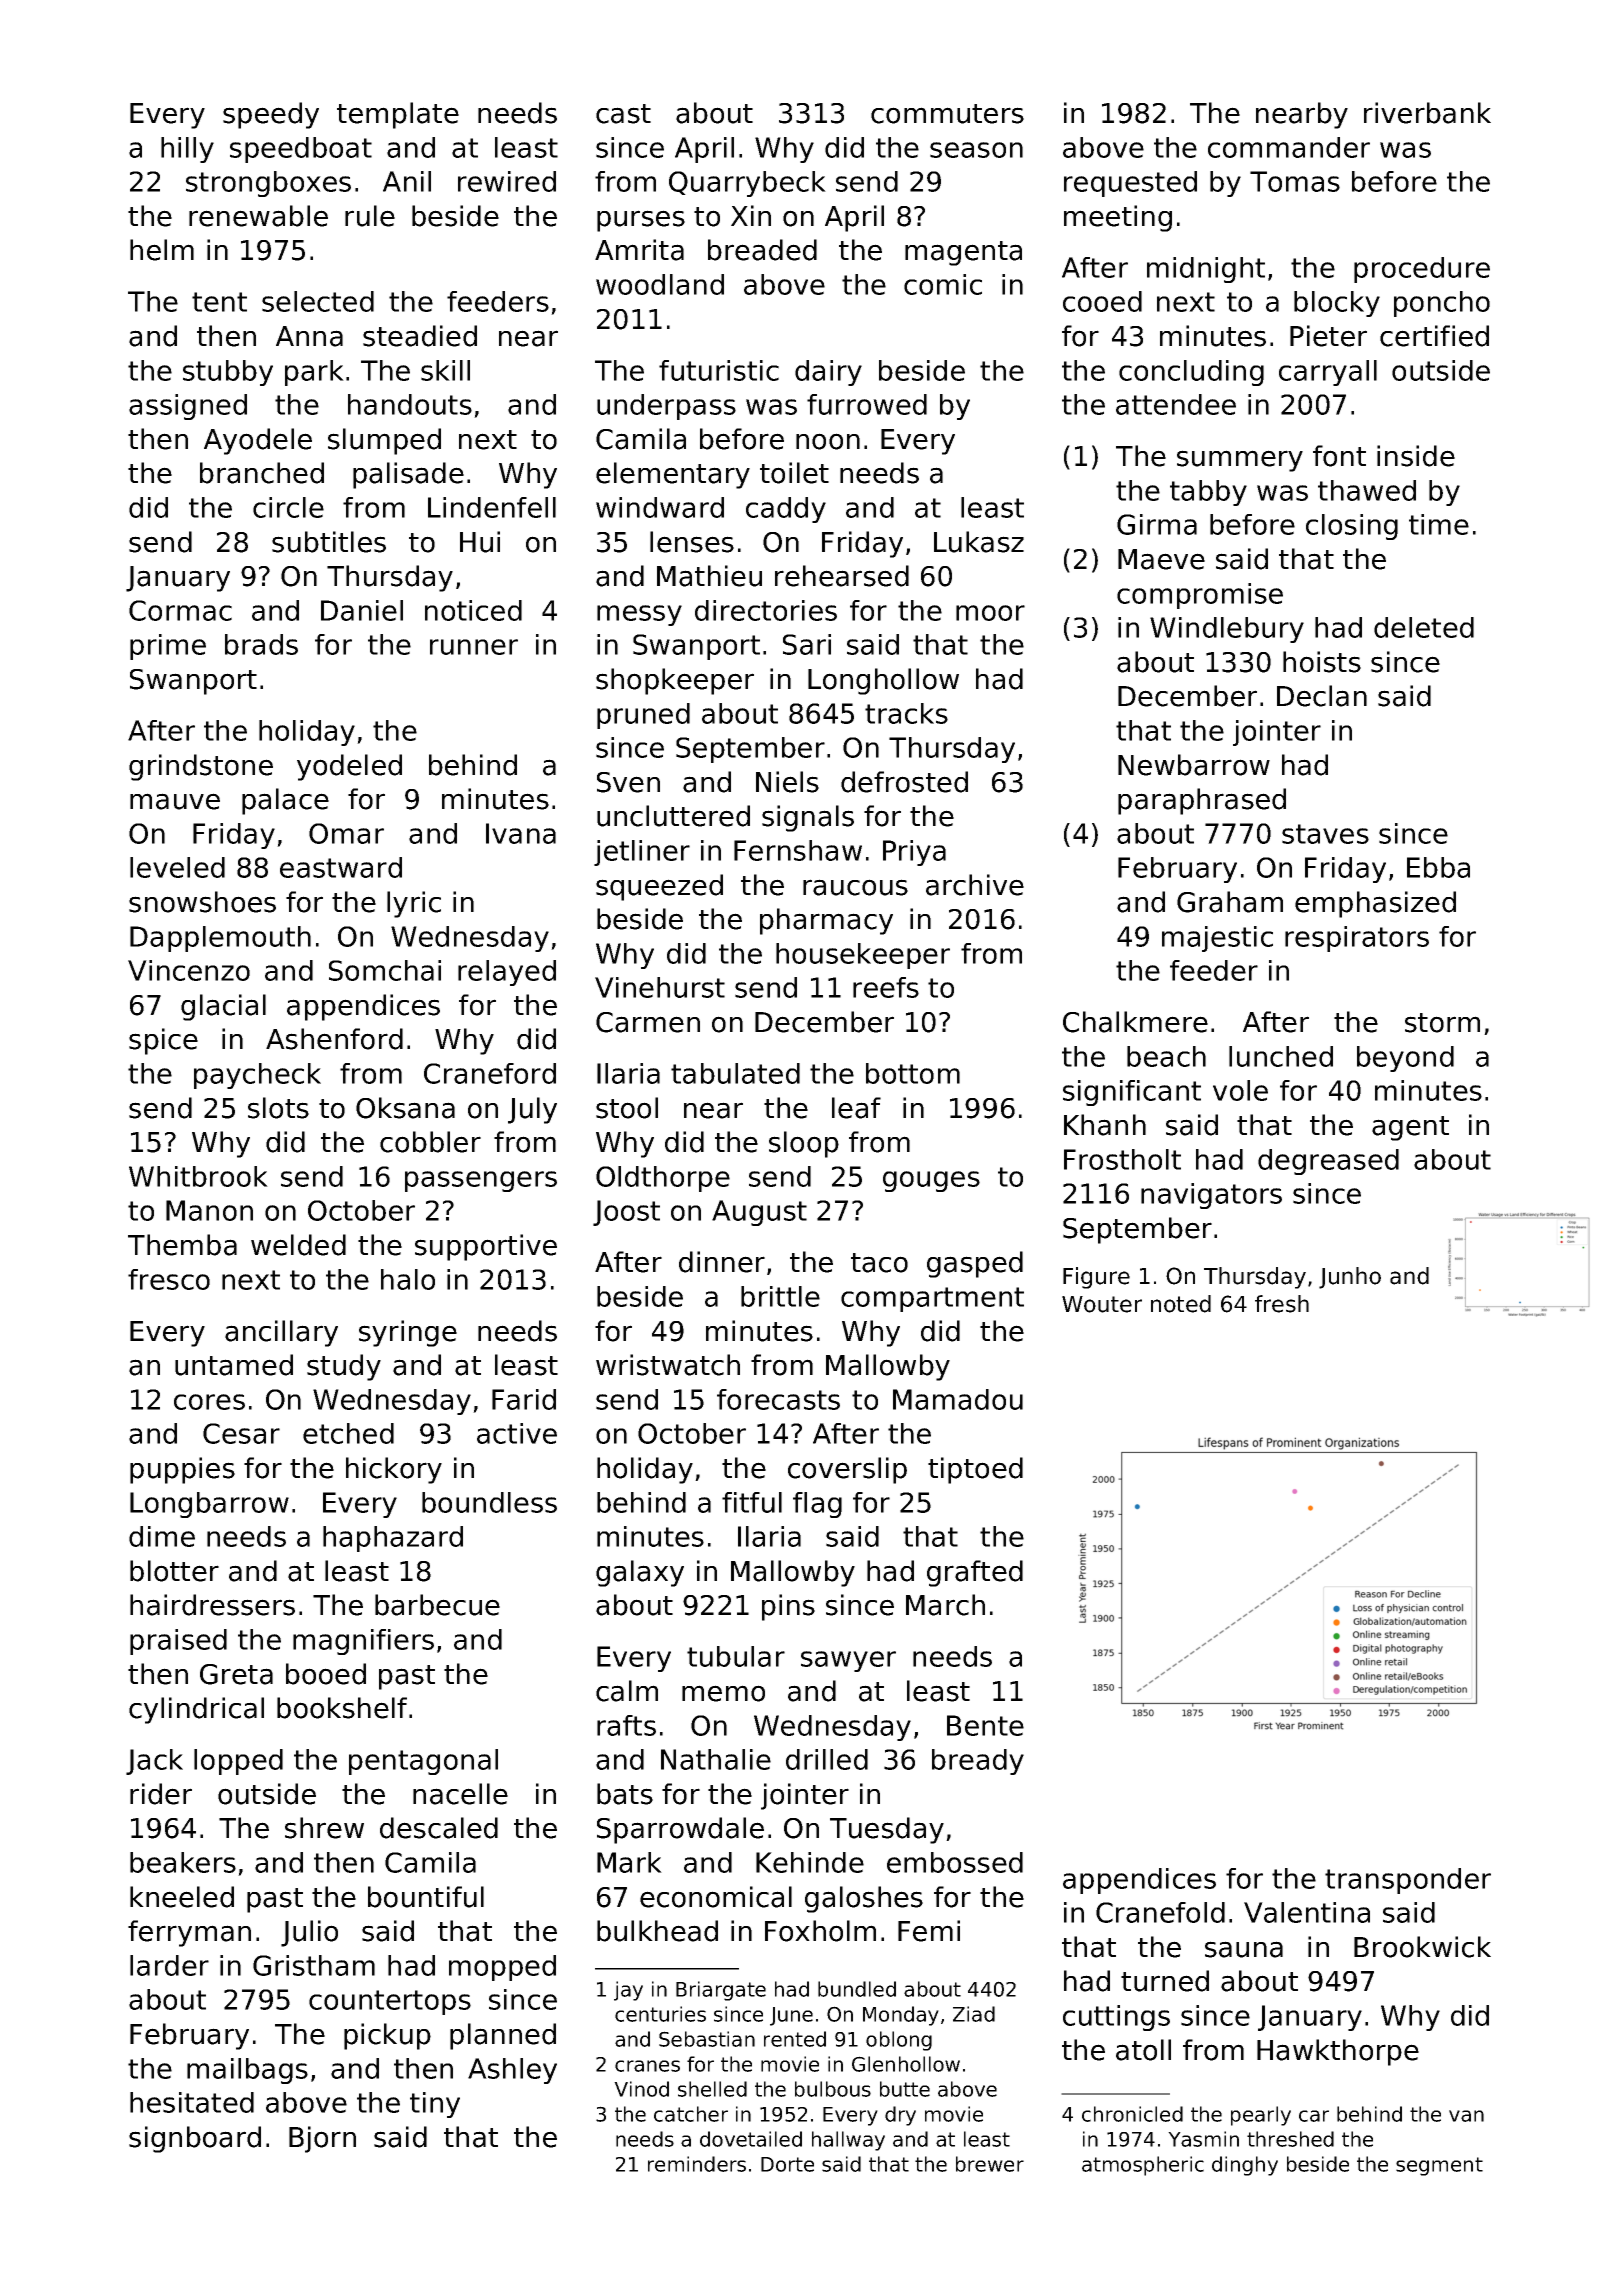  I want to click on speedy, so click(271, 115).
